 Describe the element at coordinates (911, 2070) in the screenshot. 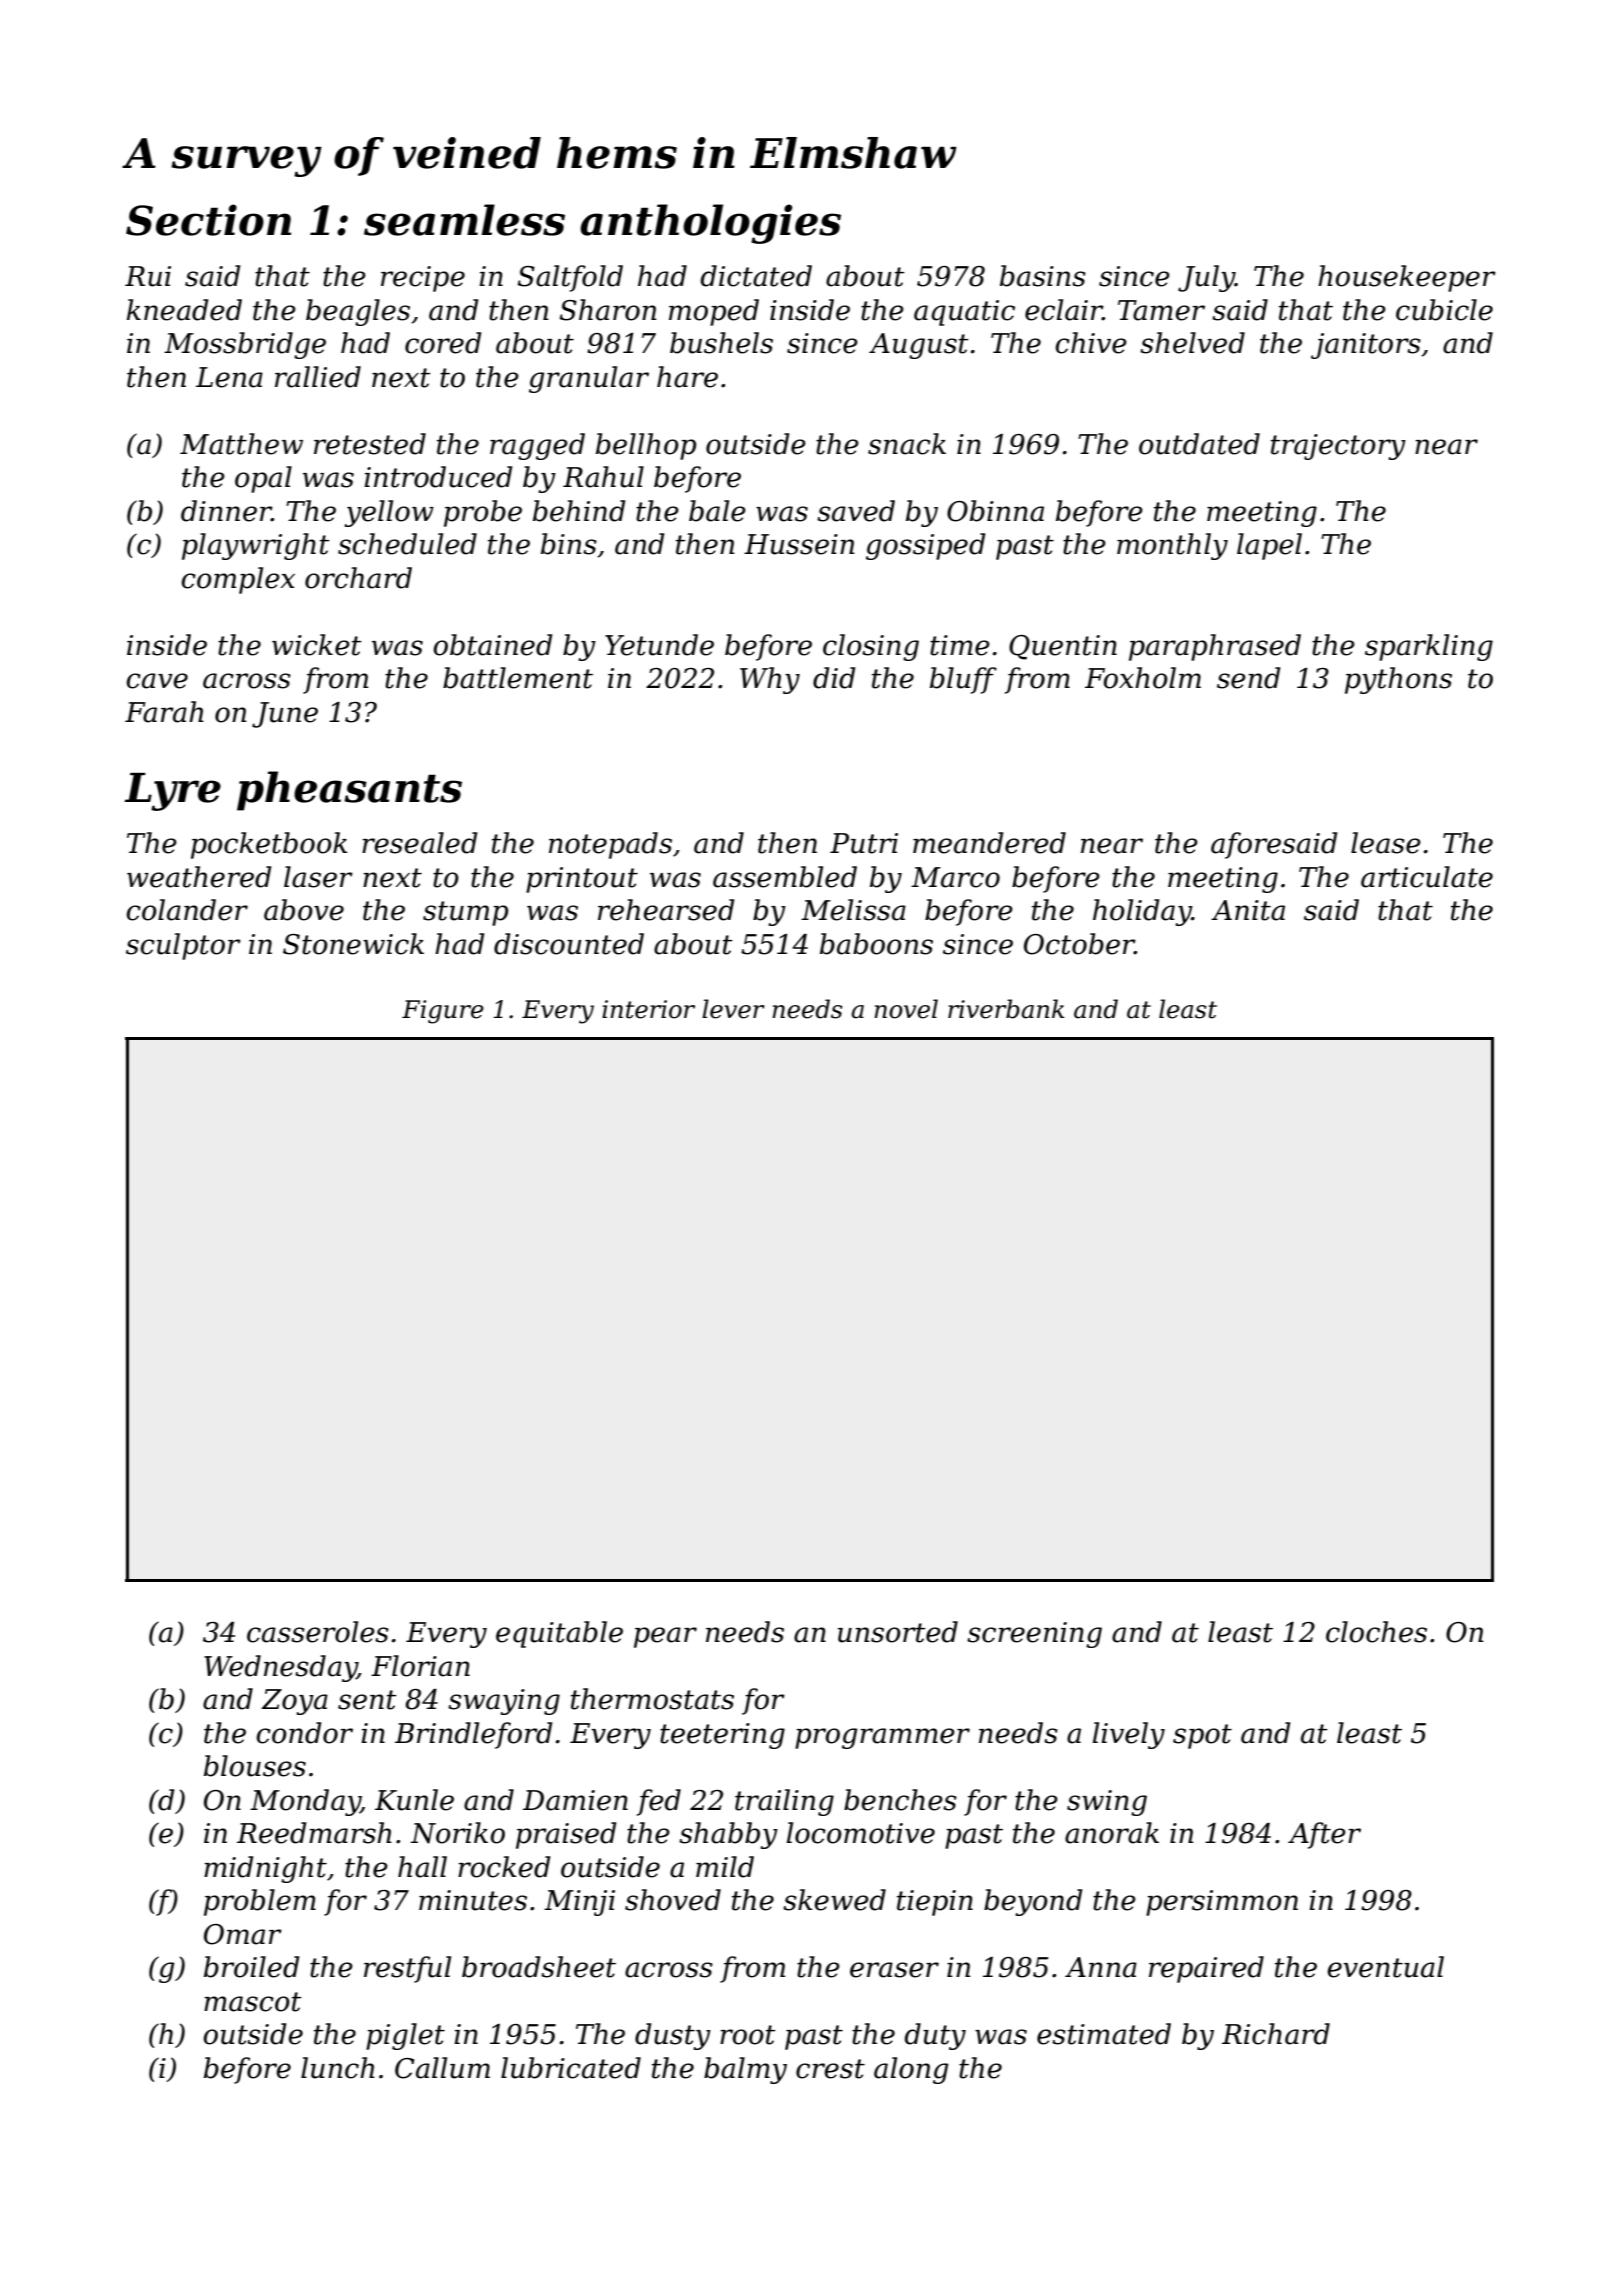

I see `along` at that location.
